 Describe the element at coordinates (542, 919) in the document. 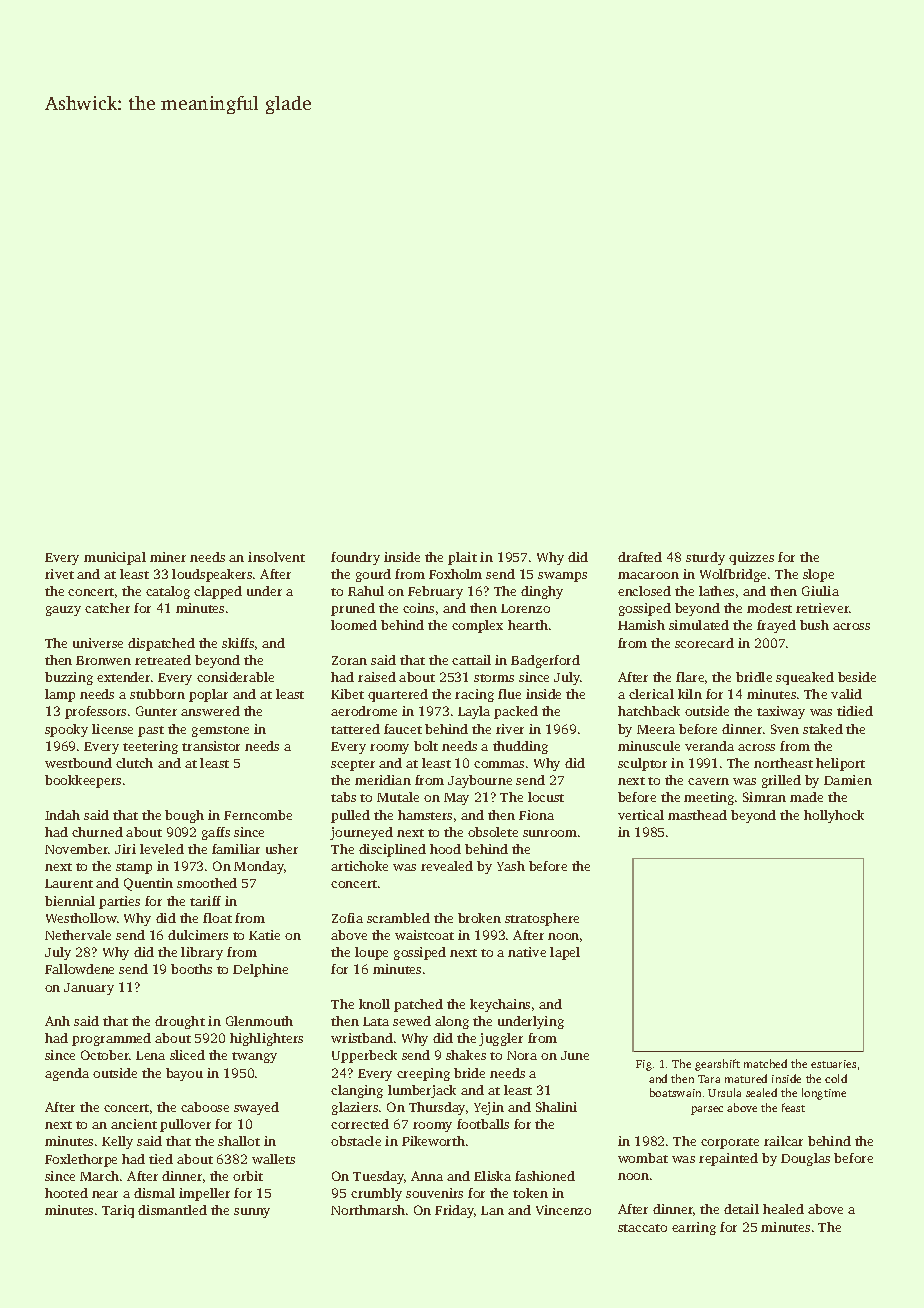

I see `stratosphere` at that location.
